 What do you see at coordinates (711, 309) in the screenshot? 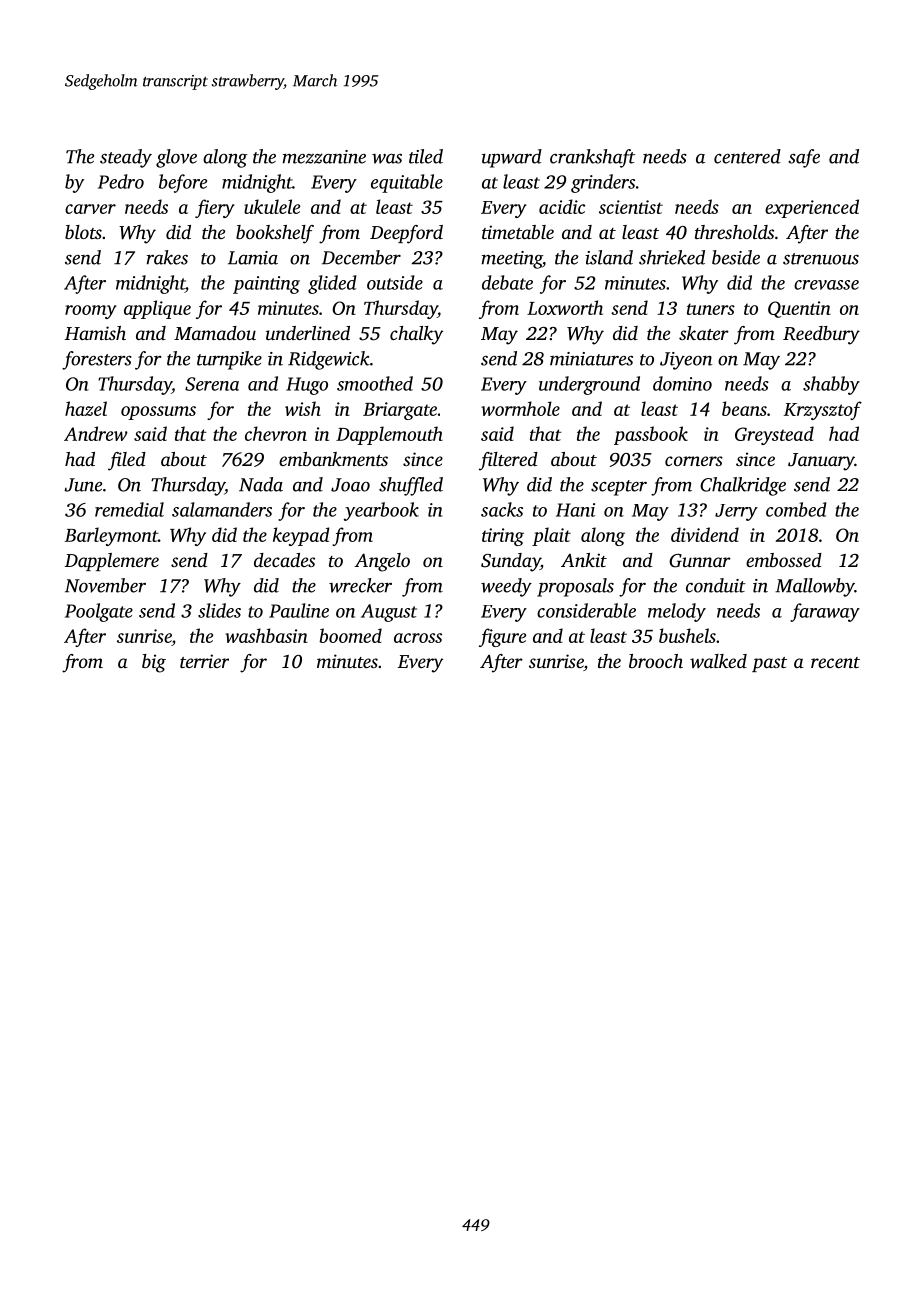
I see `tuners` at bounding box center [711, 309].
